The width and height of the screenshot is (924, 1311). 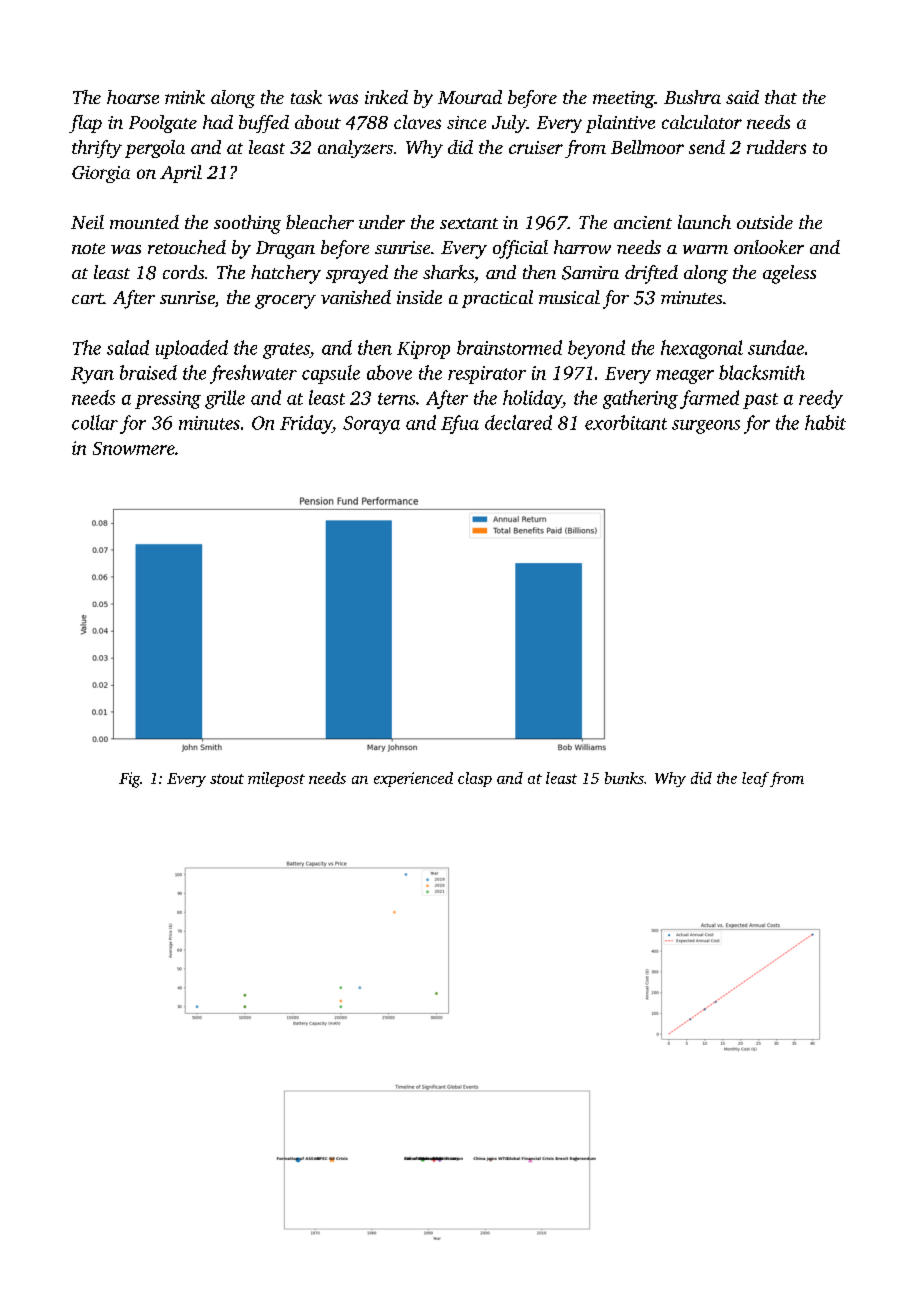 I want to click on stout, so click(x=227, y=779).
